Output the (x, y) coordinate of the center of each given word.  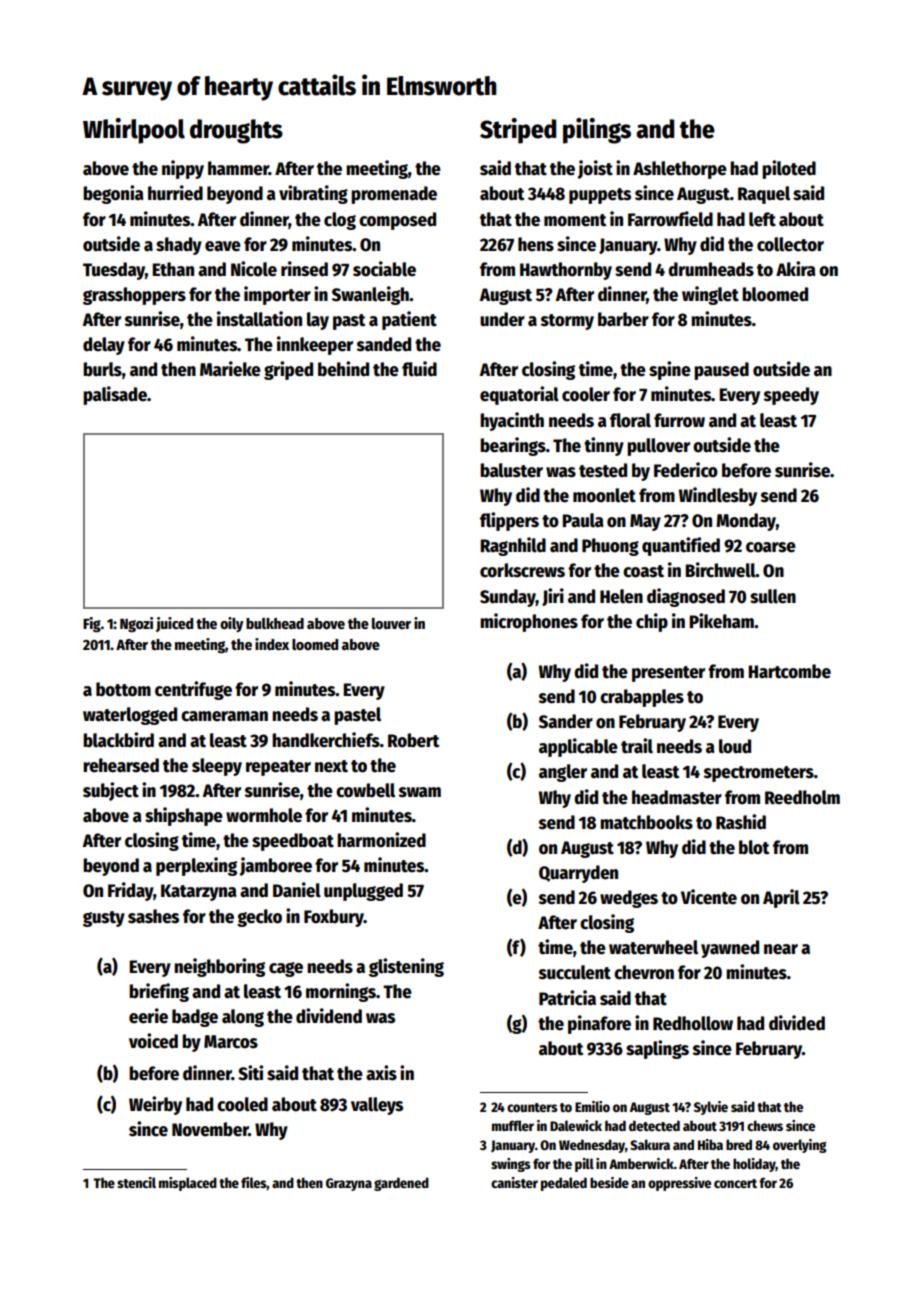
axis (381, 1073)
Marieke (230, 369)
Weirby (155, 1105)
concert (735, 1183)
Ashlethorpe (680, 170)
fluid (419, 369)
